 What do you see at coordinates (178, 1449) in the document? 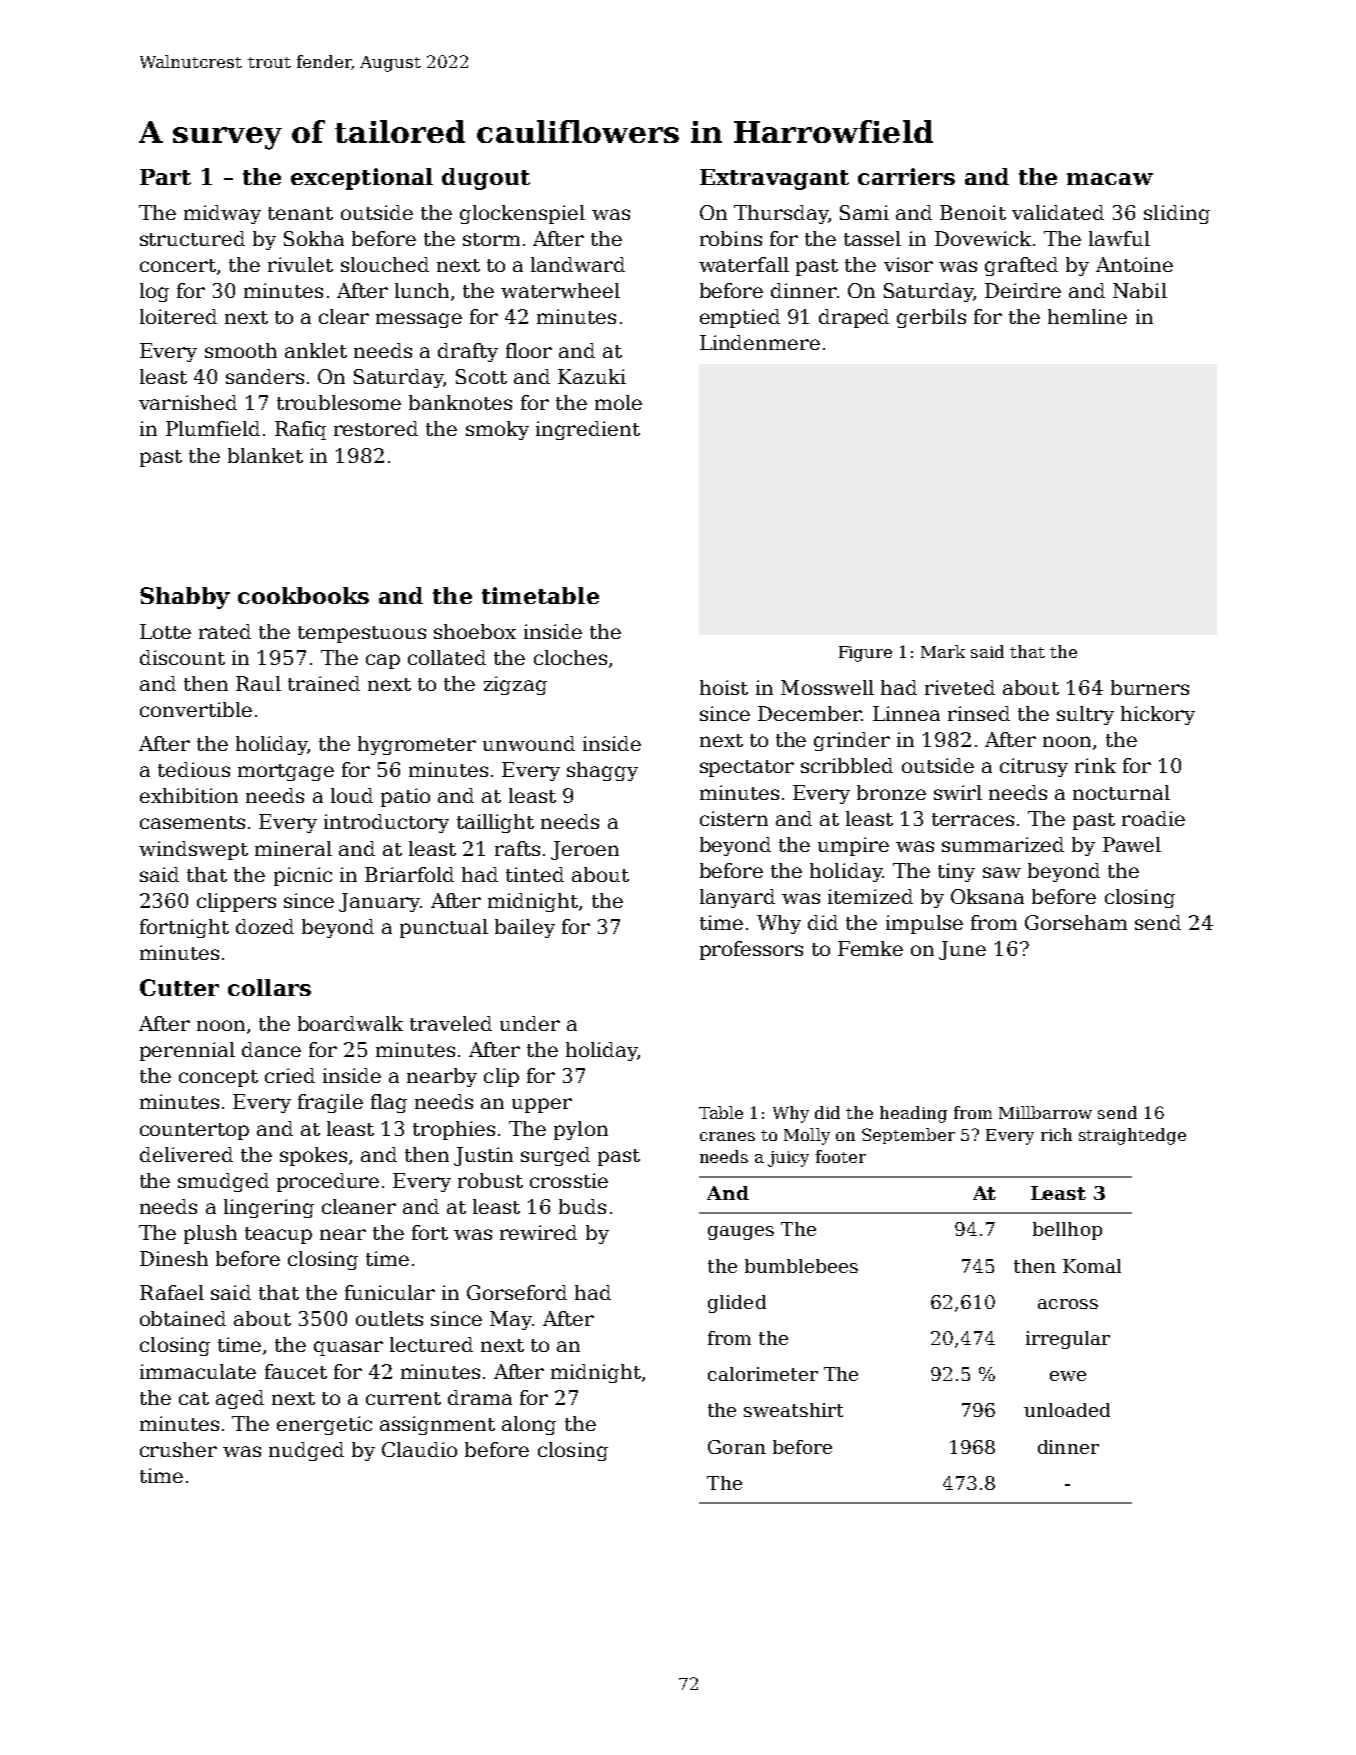
I see `crusher` at bounding box center [178, 1449].
